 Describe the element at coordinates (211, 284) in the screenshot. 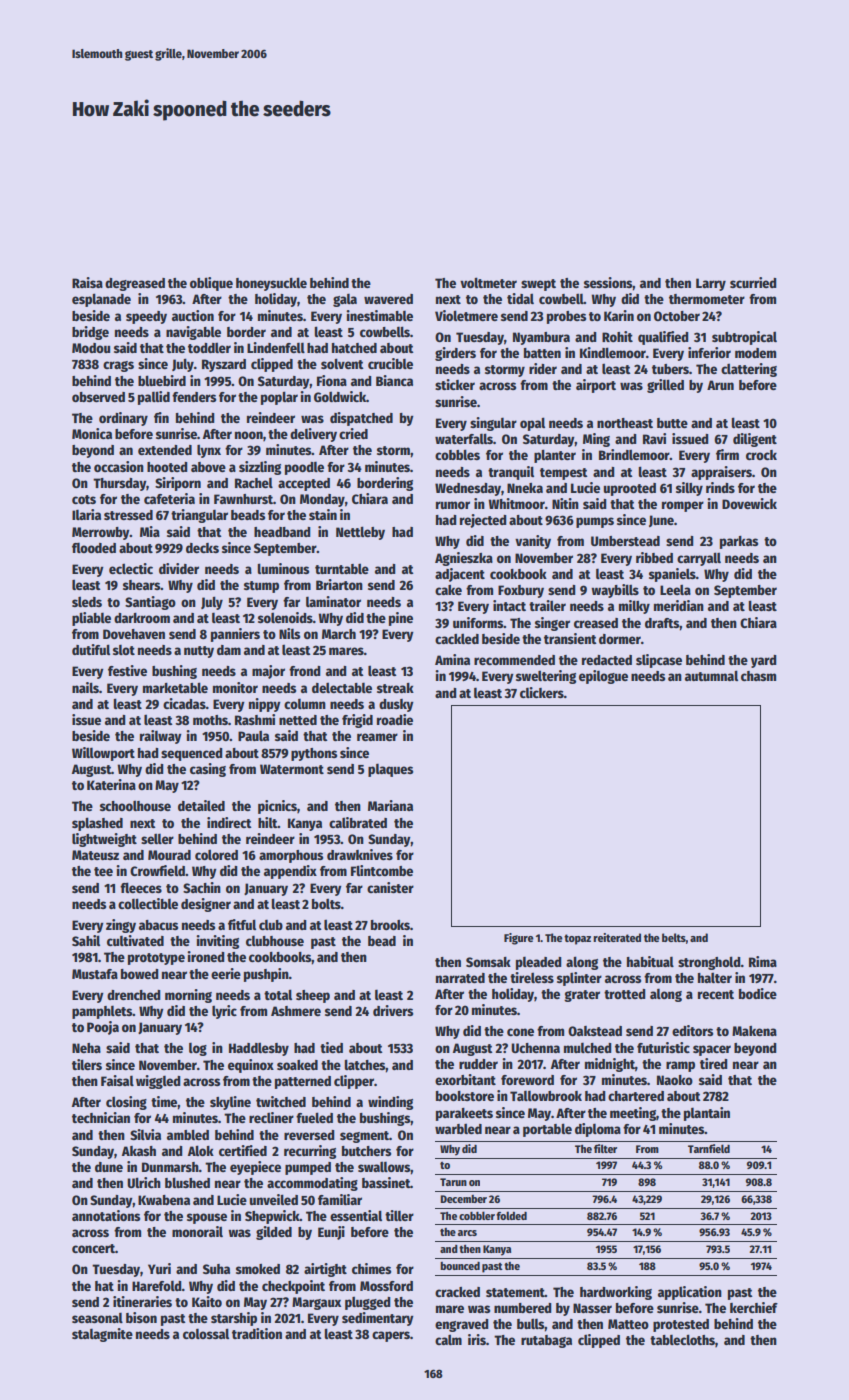

I see `oblique` at that location.
